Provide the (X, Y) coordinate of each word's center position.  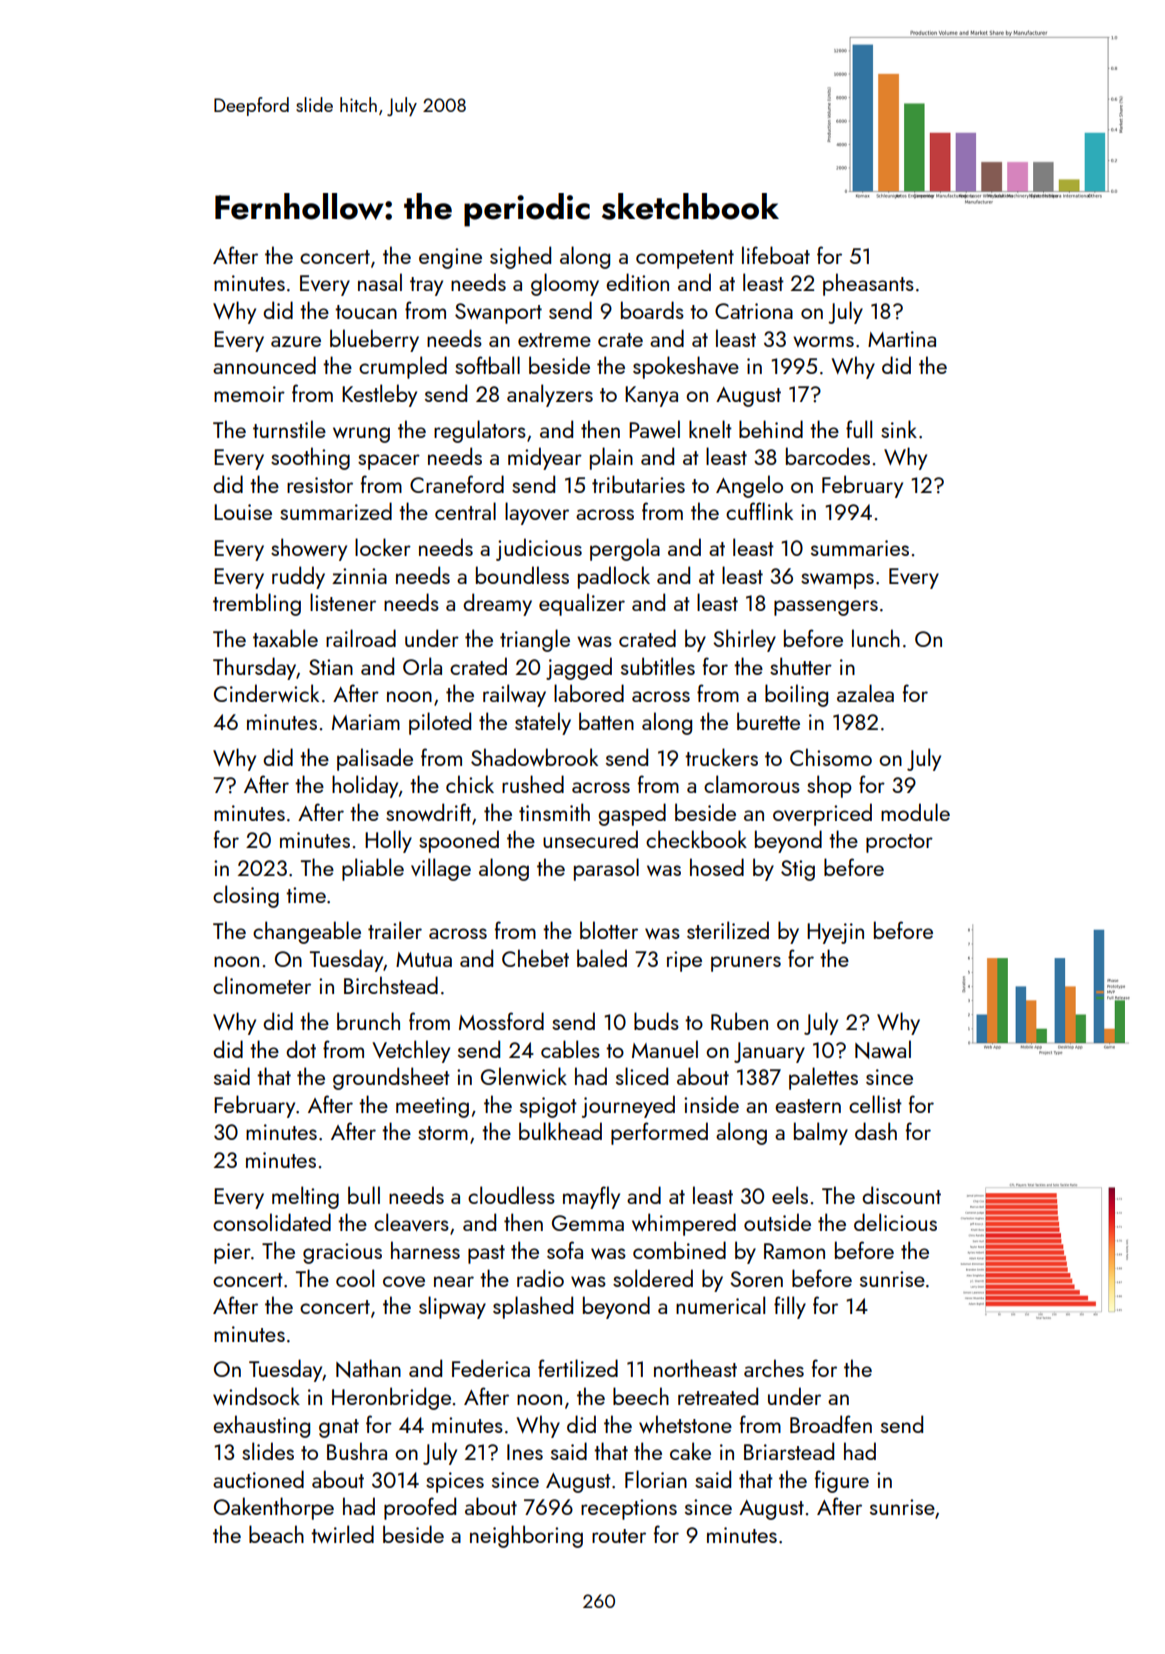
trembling (257, 604)
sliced (642, 1076)
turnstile (289, 429)
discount (901, 1195)
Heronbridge (391, 1398)
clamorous (752, 784)
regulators (480, 431)
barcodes (828, 456)
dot (301, 1049)
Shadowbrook (534, 757)
